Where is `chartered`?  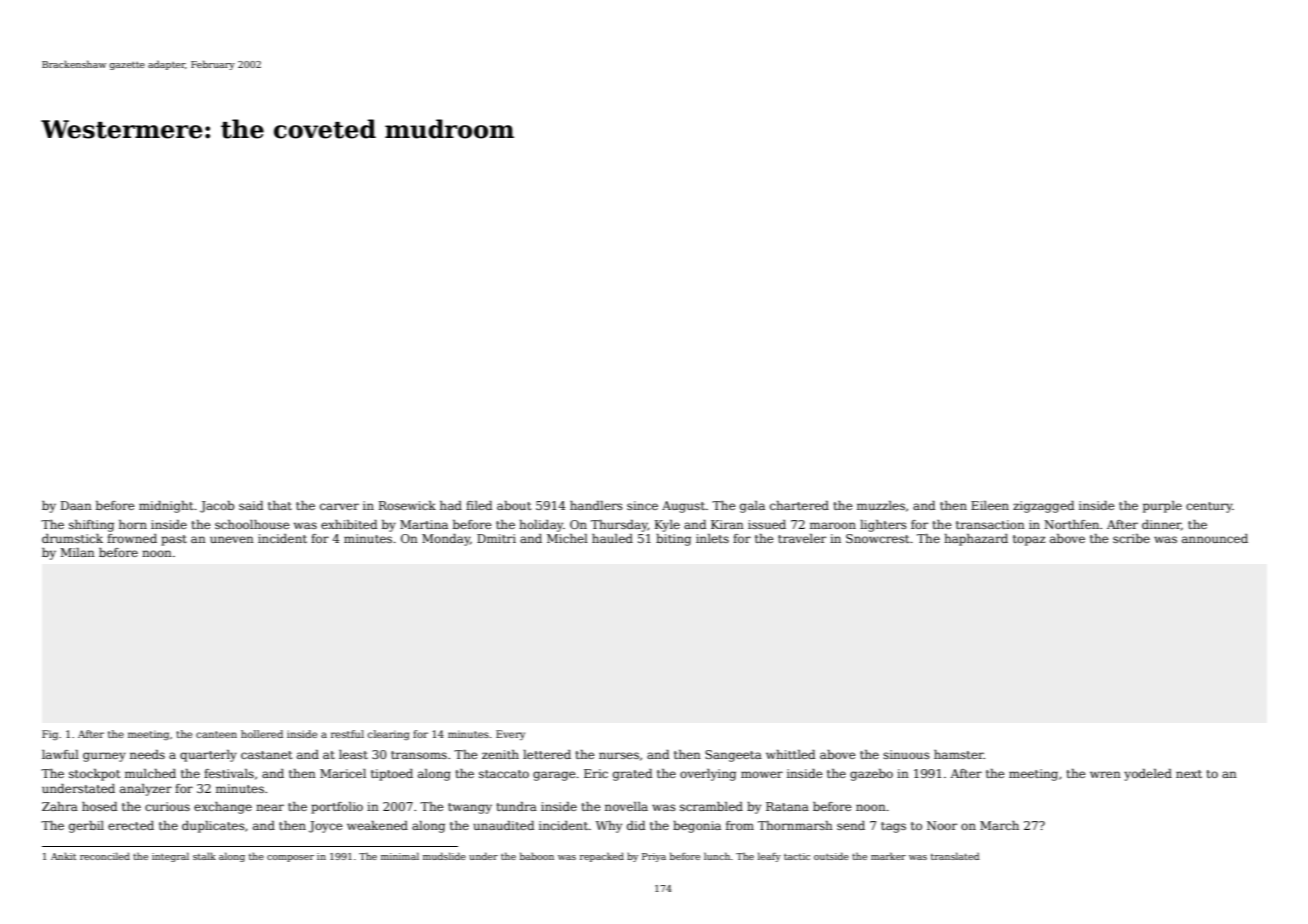 chartered is located at coordinates (799, 505).
